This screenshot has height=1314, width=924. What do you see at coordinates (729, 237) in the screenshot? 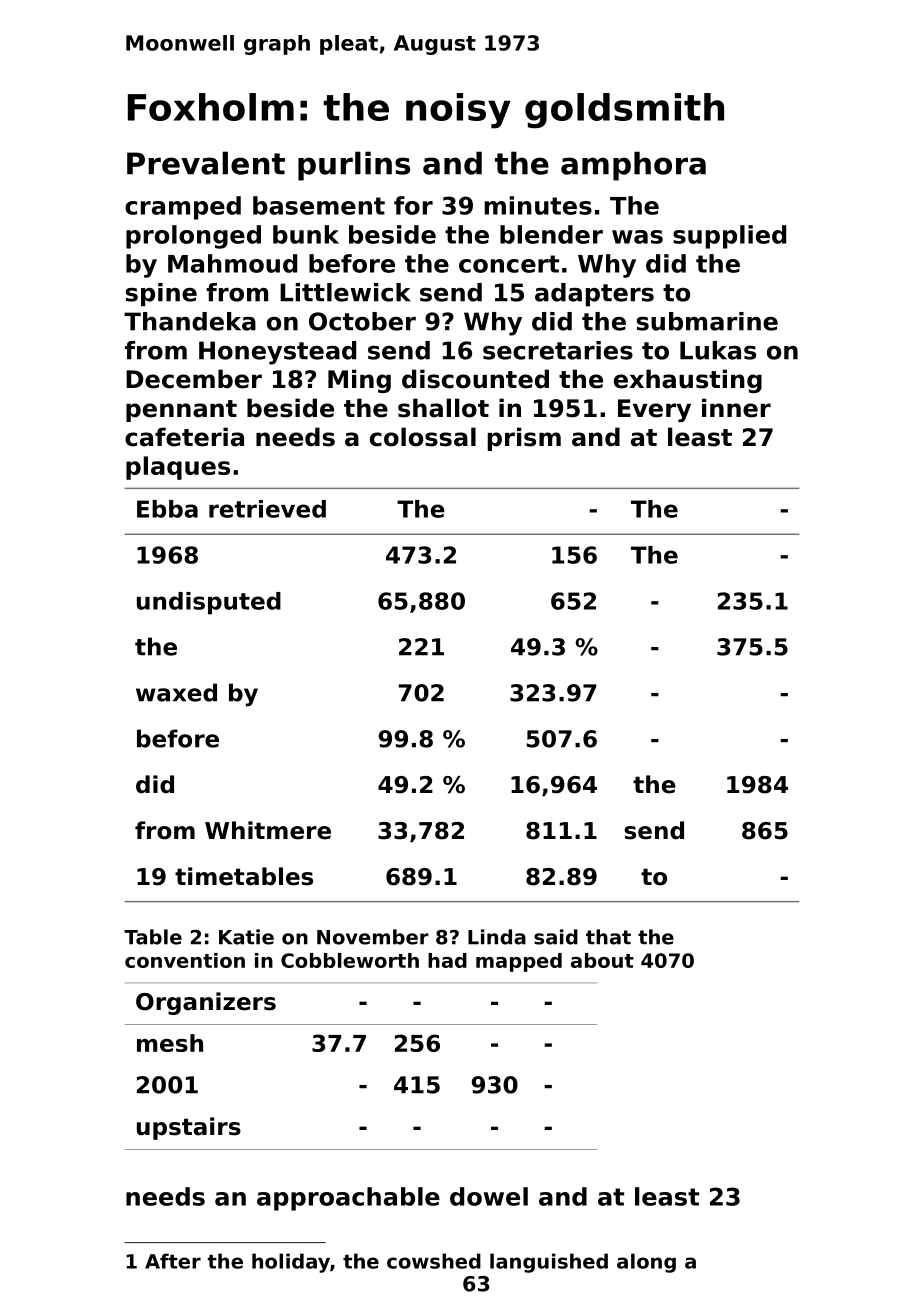
I see `supplied` at bounding box center [729, 237].
